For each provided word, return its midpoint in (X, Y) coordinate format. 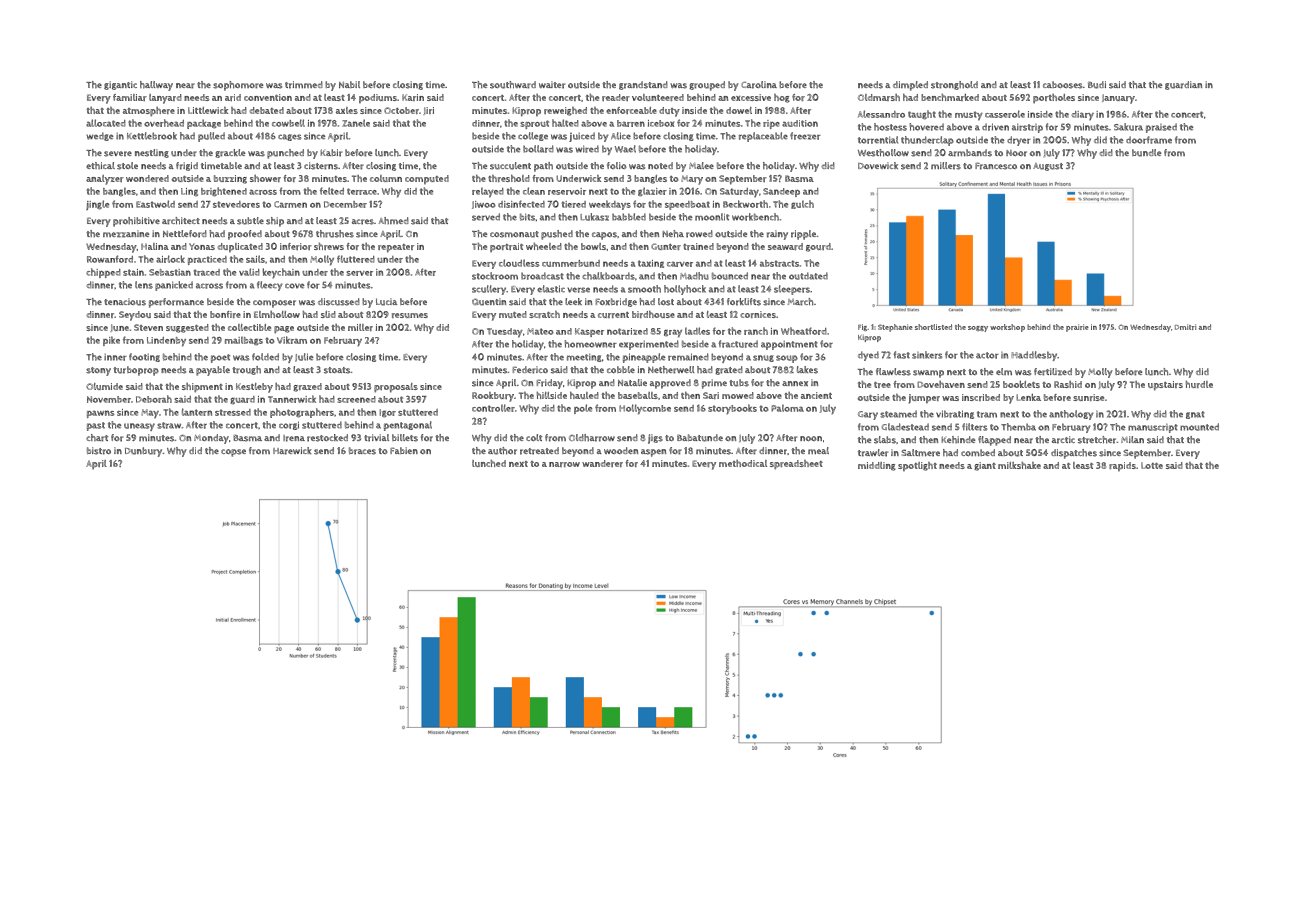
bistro (99, 451)
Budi (1097, 85)
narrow (564, 464)
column (386, 178)
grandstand (643, 85)
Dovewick (878, 165)
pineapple (644, 358)
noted (660, 165)
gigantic (120, 85)
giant (985, 466)
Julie (304, 357)
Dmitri (1185, 327)
